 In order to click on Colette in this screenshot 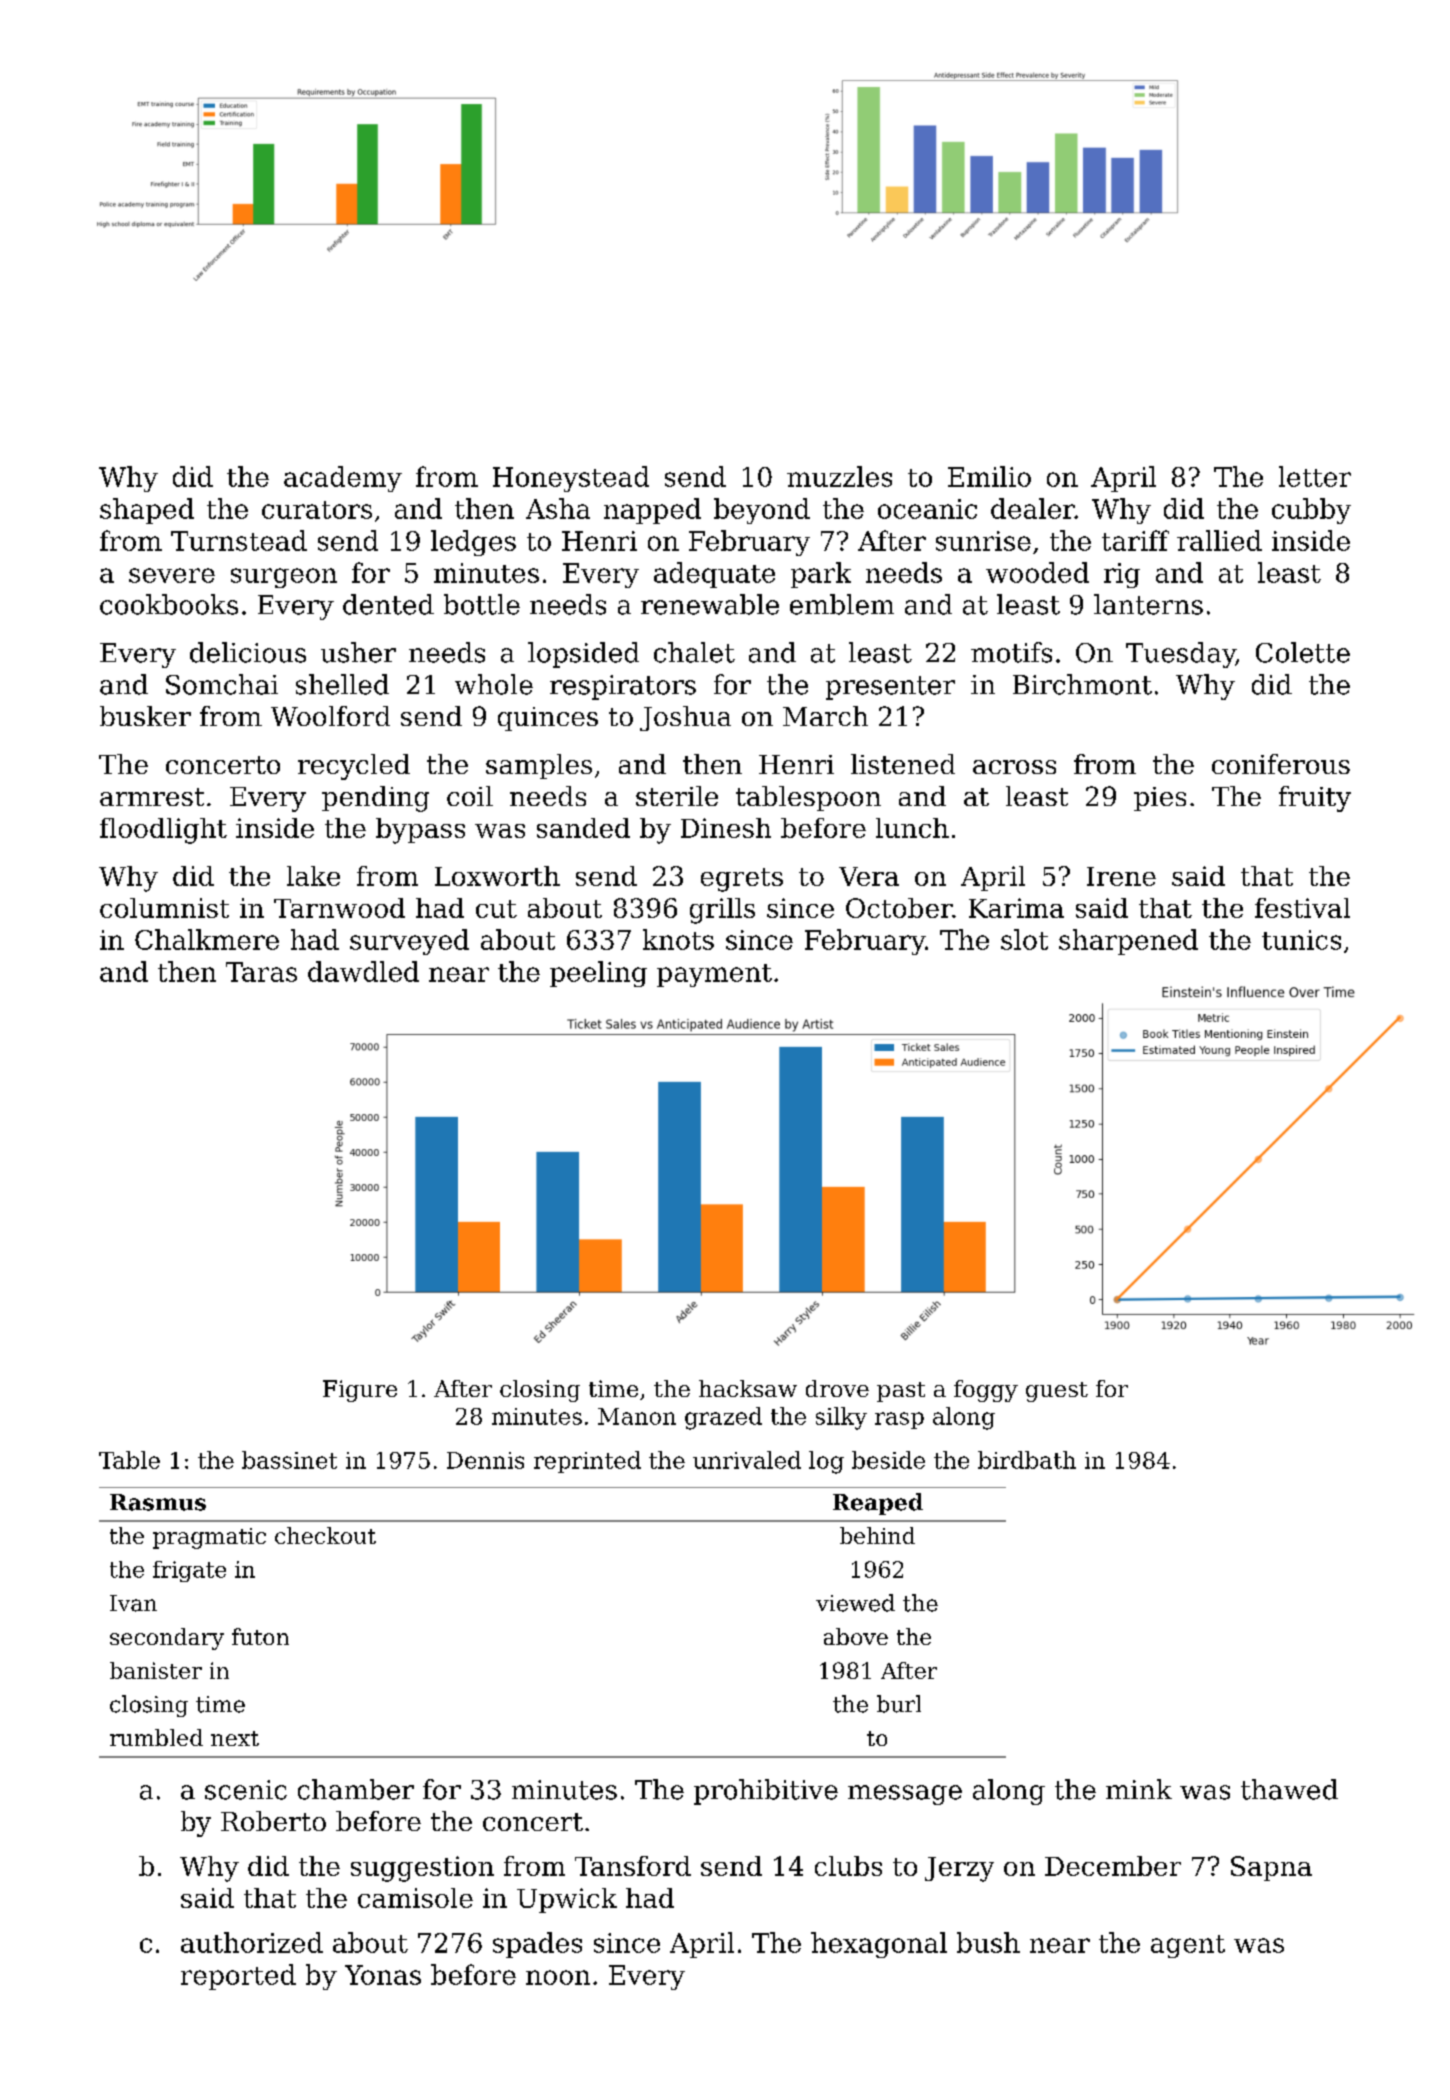, I will do `click(1303, 652)`.
